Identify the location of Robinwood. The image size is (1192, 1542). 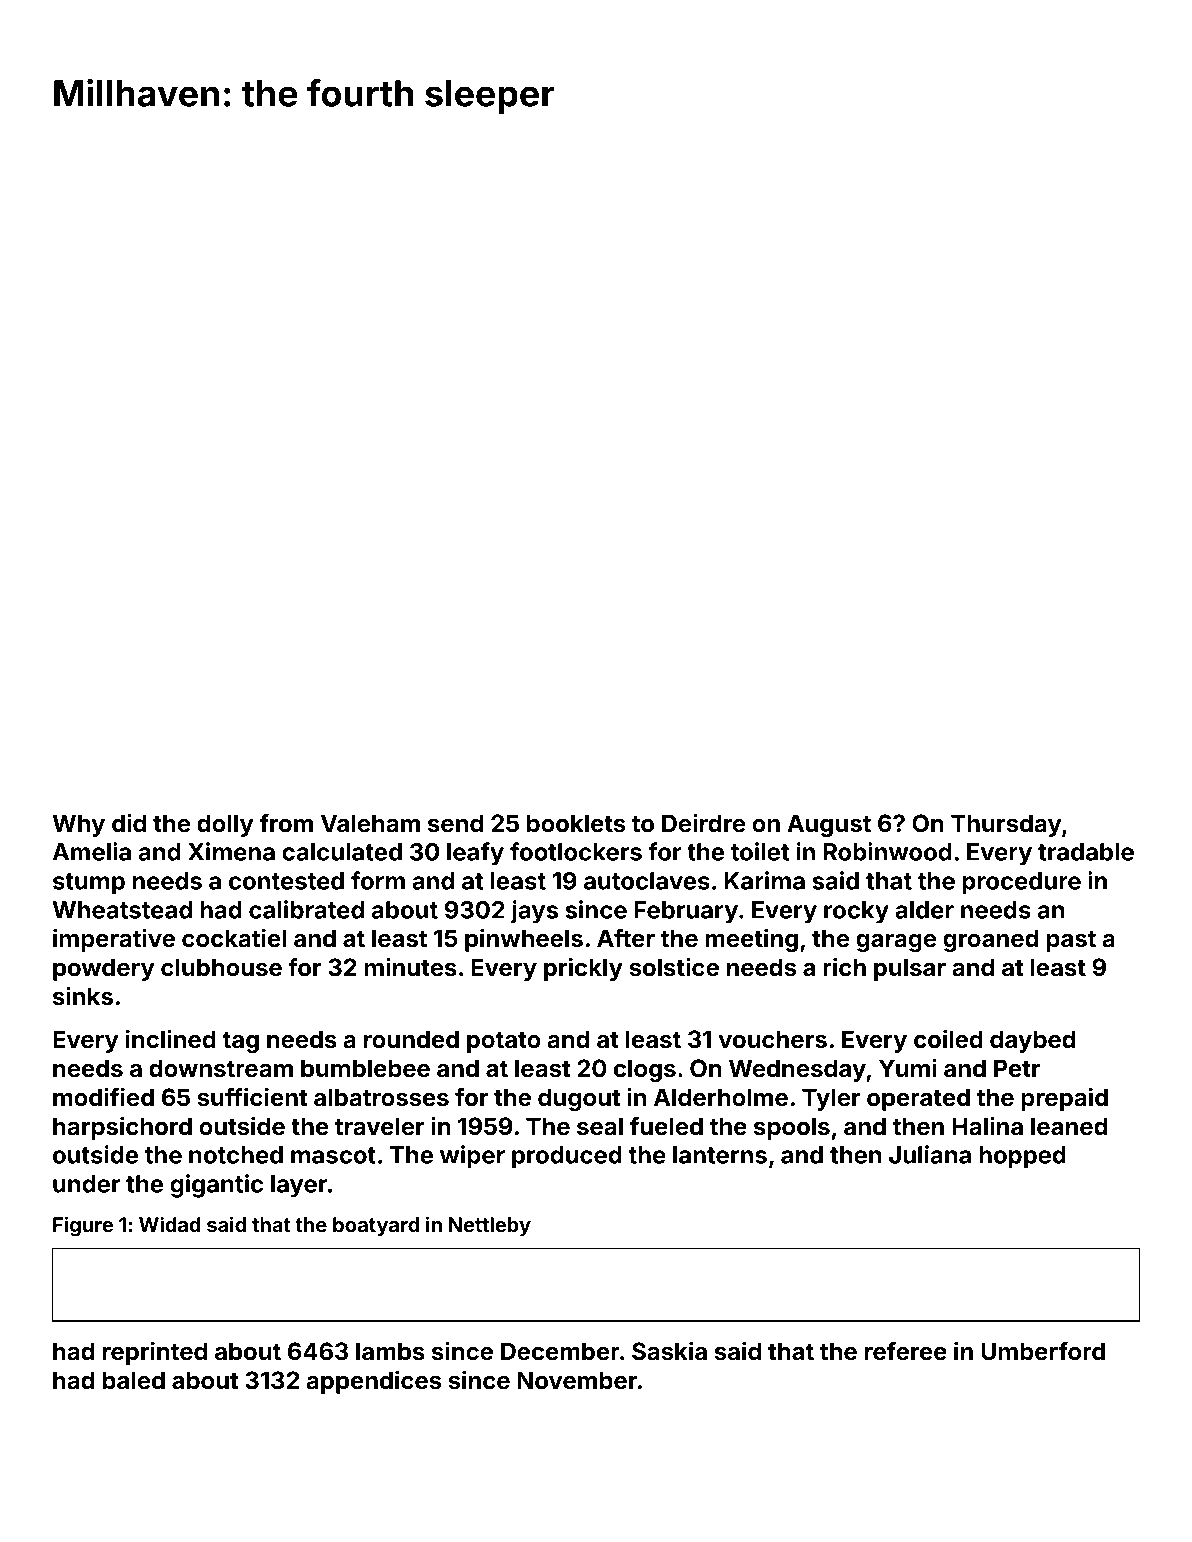
(887, 851).
